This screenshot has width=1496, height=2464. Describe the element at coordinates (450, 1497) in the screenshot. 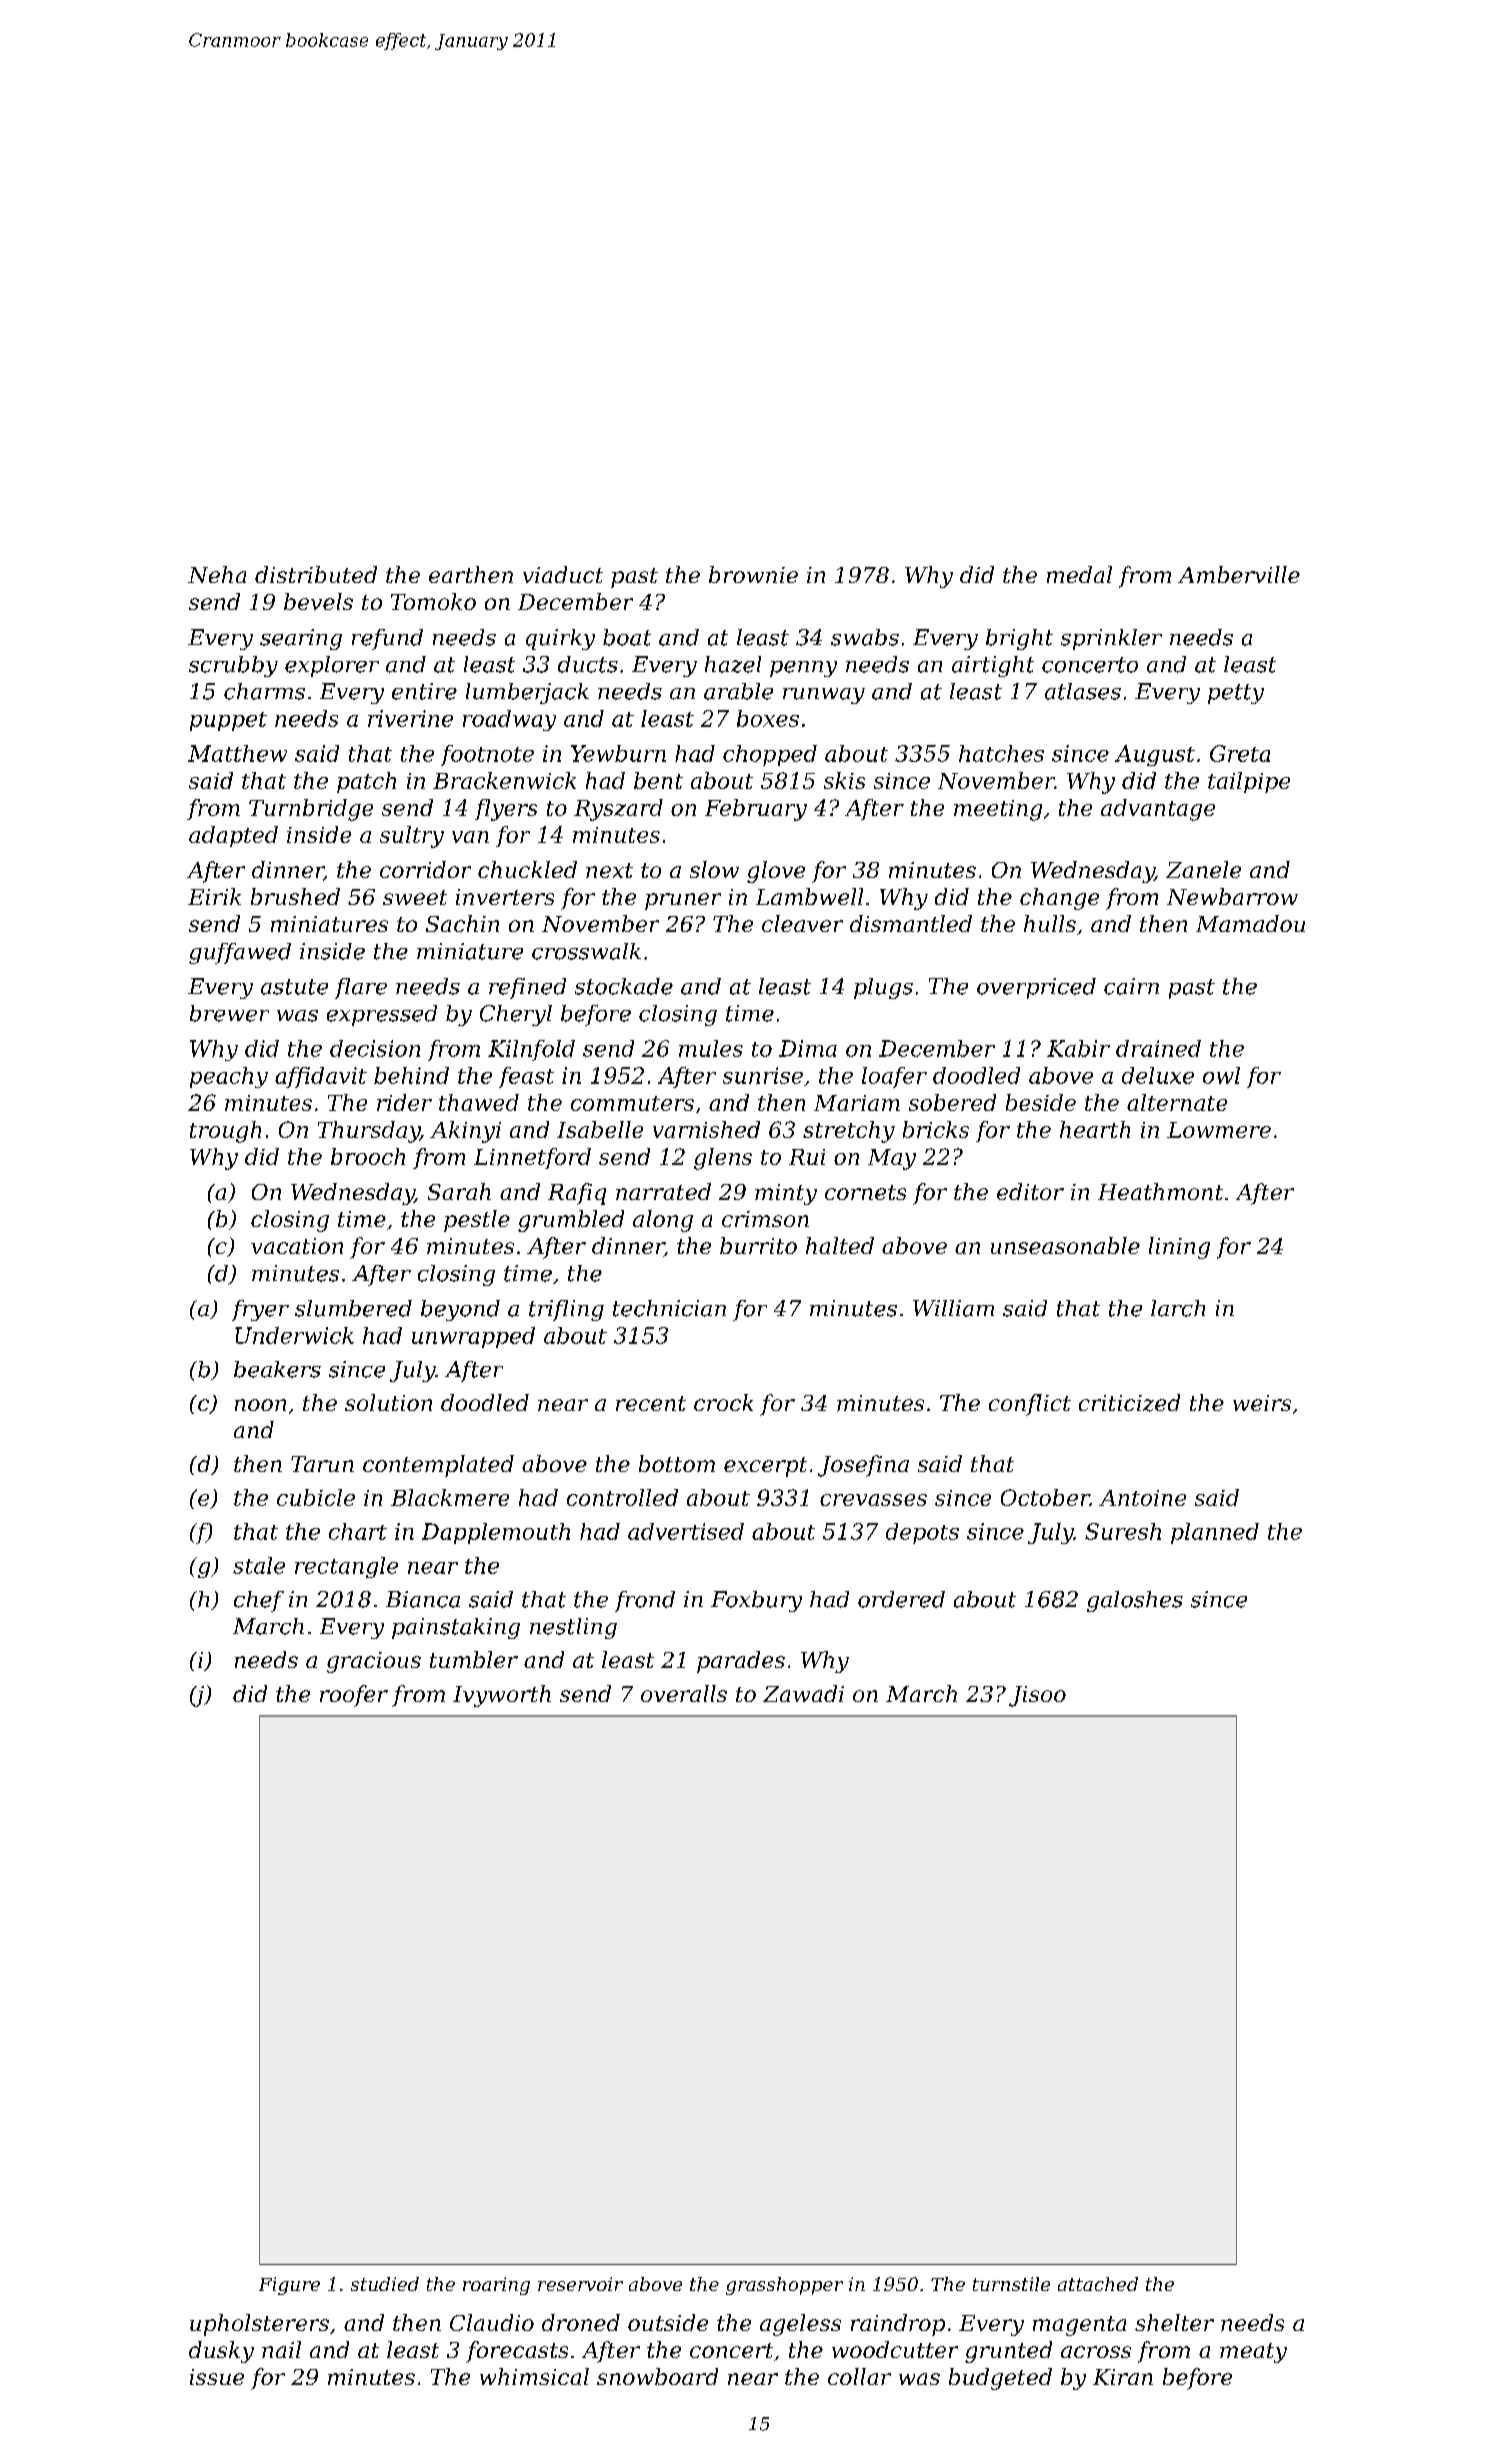

I see `Blackmere` at that location.
